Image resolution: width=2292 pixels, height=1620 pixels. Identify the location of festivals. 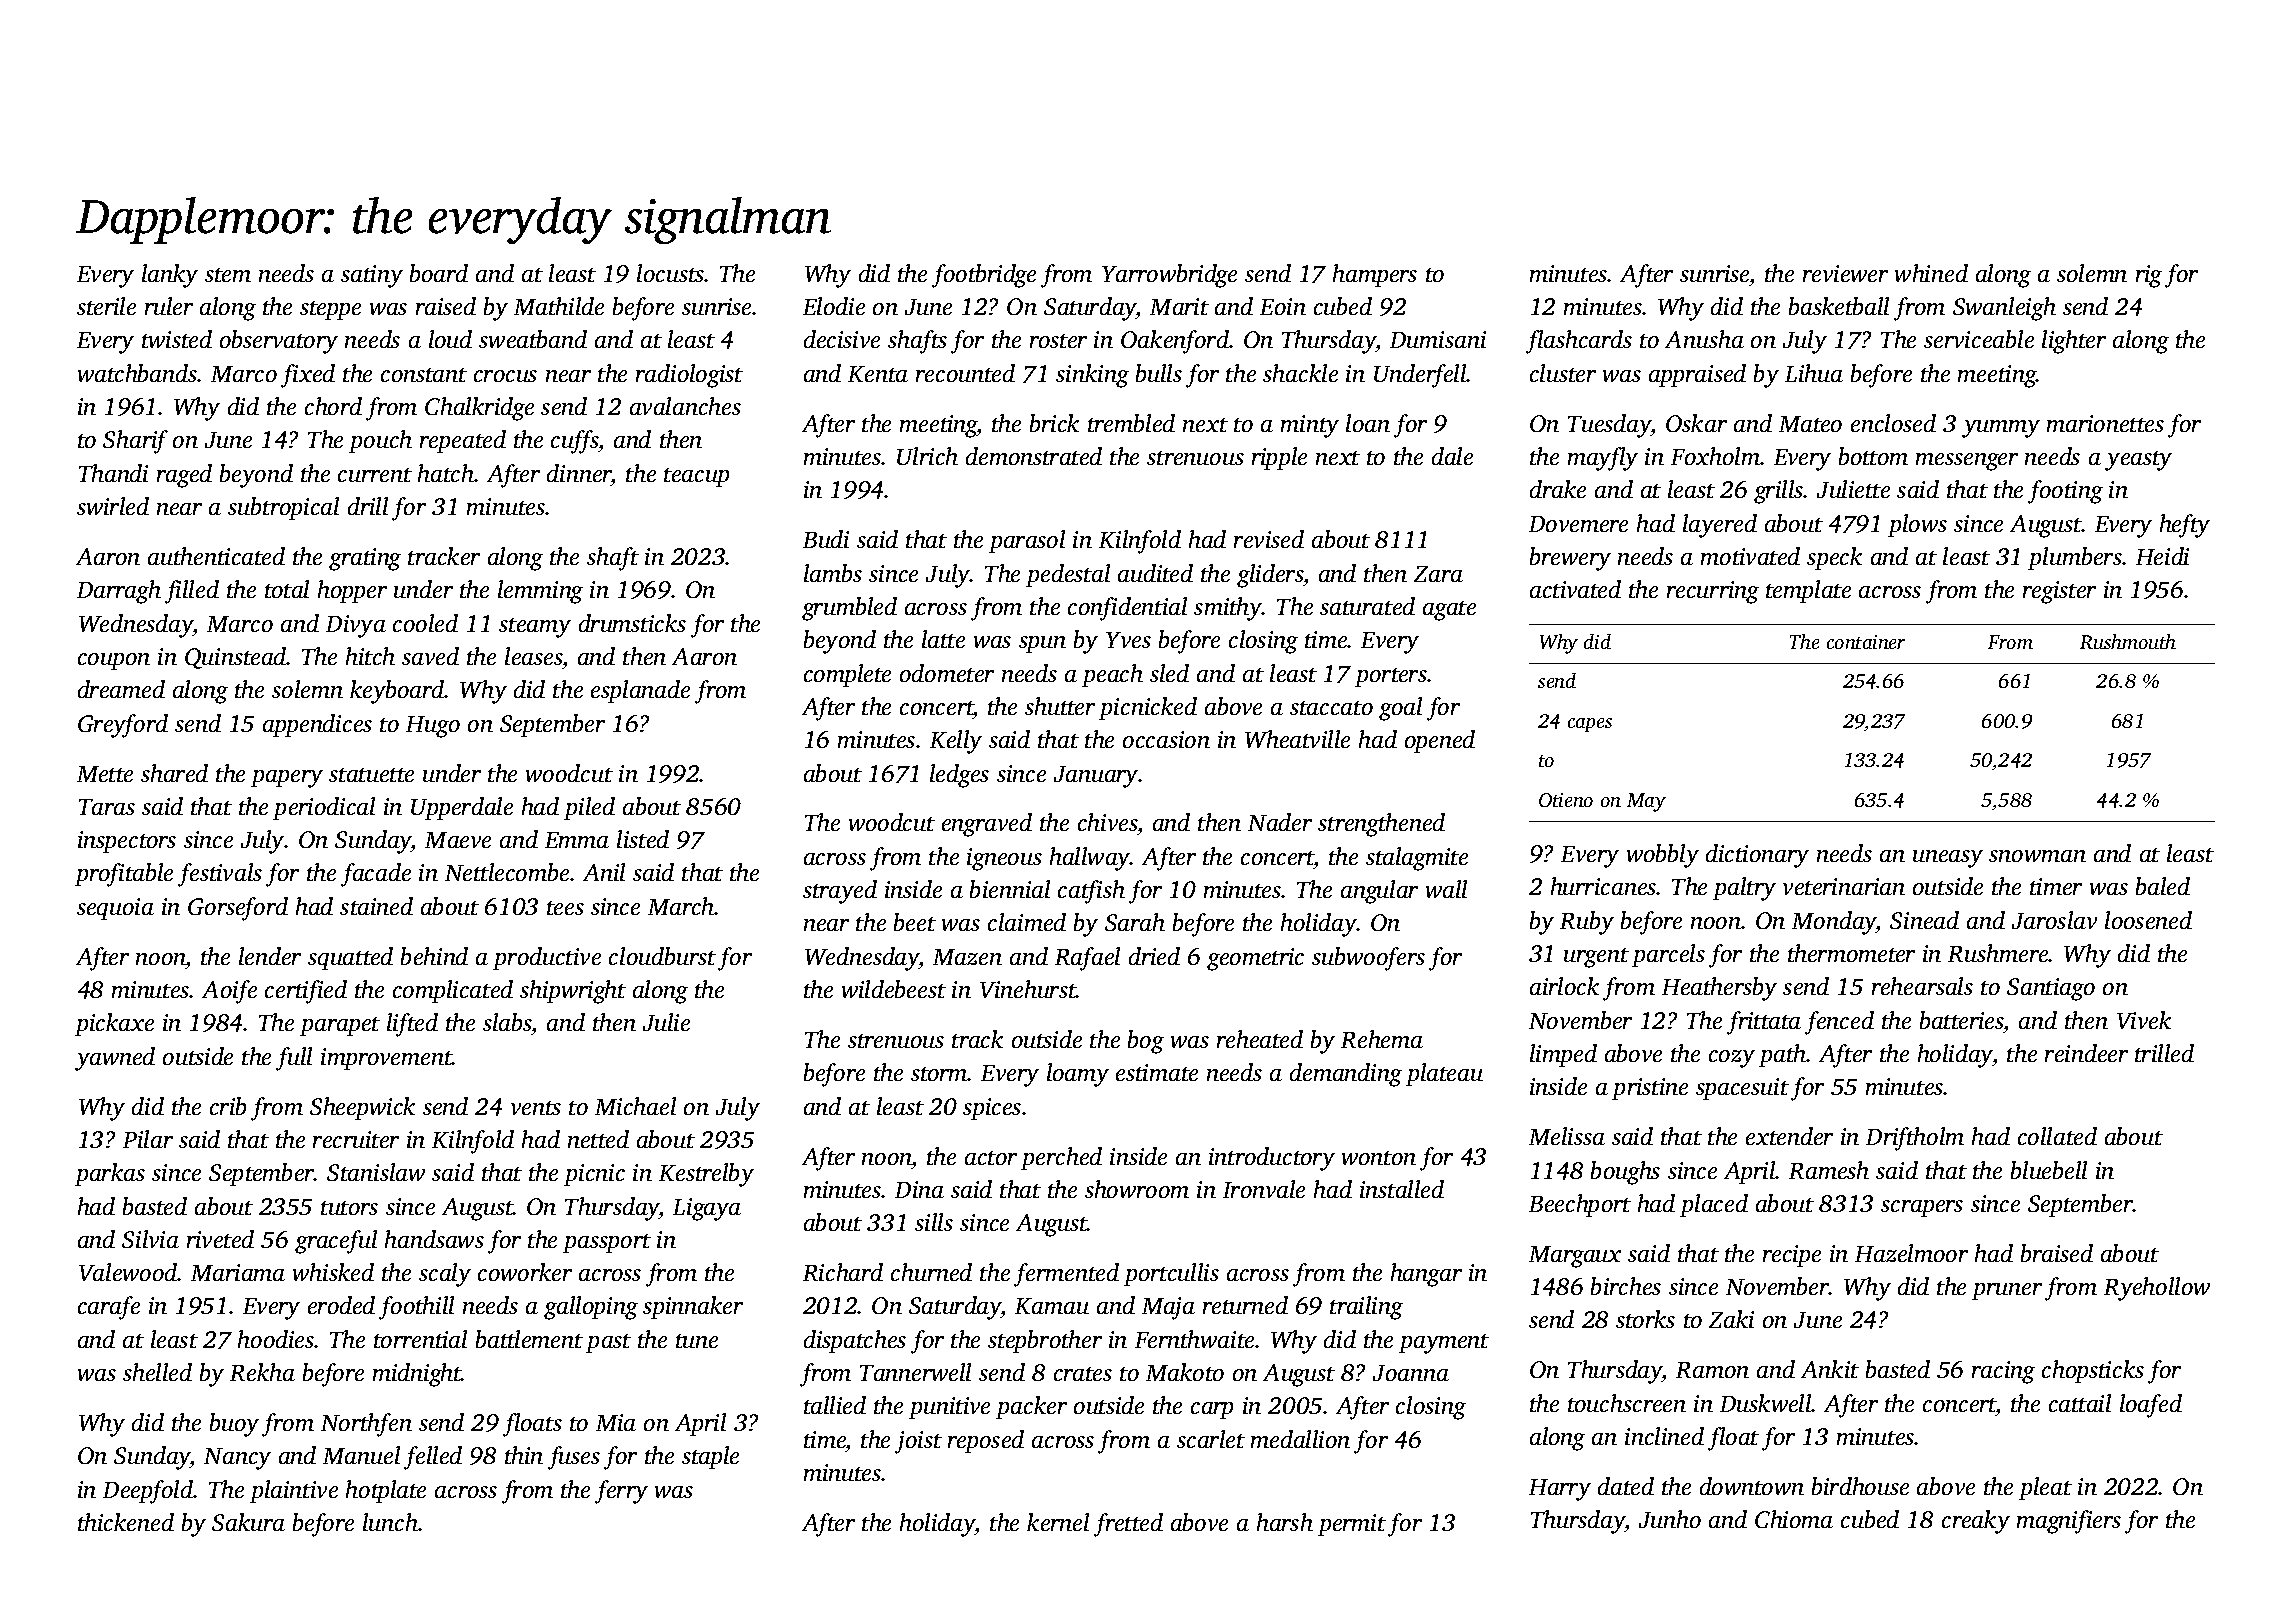
(220, 875).
